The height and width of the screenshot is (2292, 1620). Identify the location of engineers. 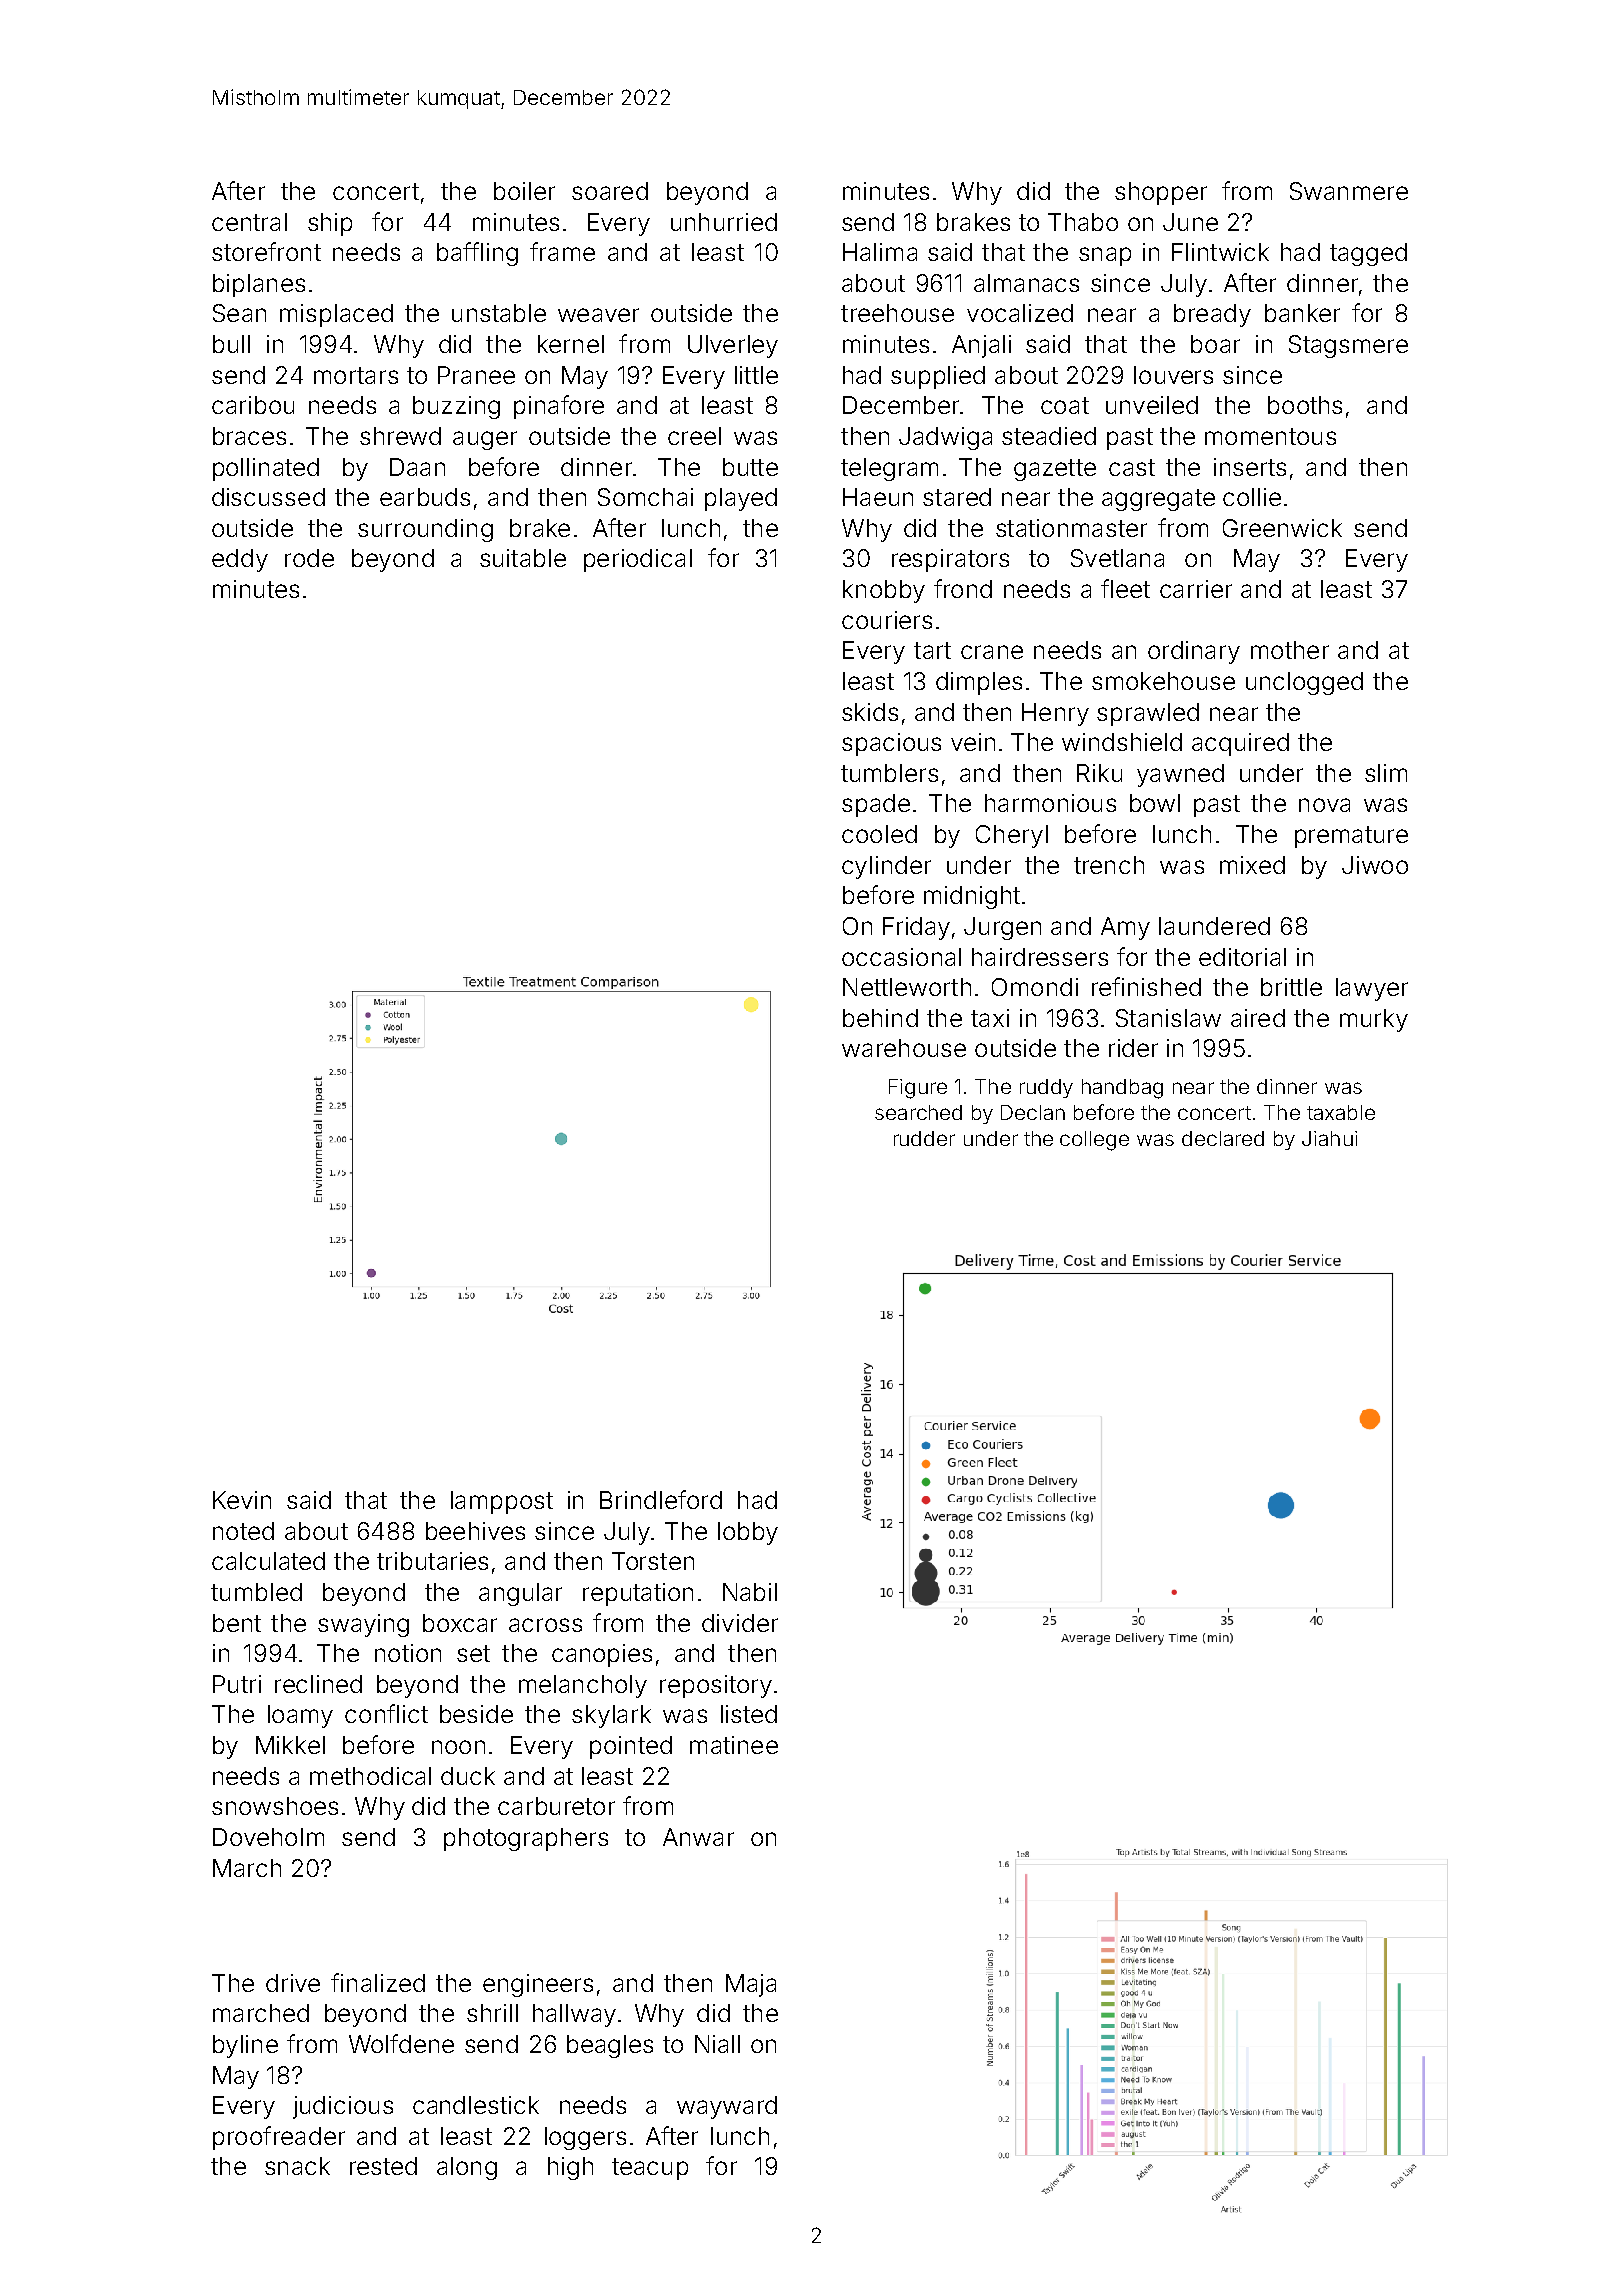
(538, 1985).
